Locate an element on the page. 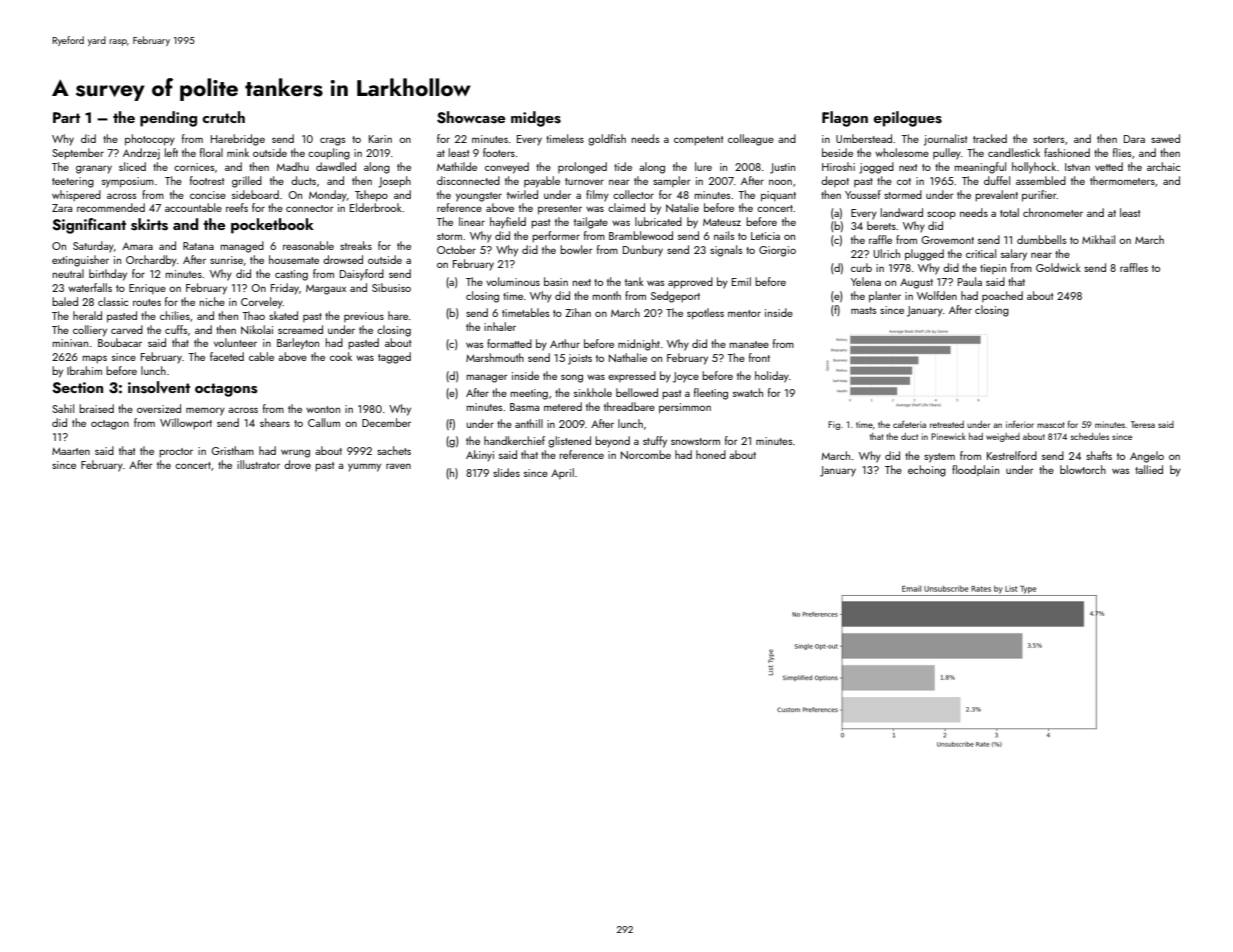 Image resolution: width=1233 pixels, height=952 pixels. Mikhail is located at coordinates (1098, 239).
